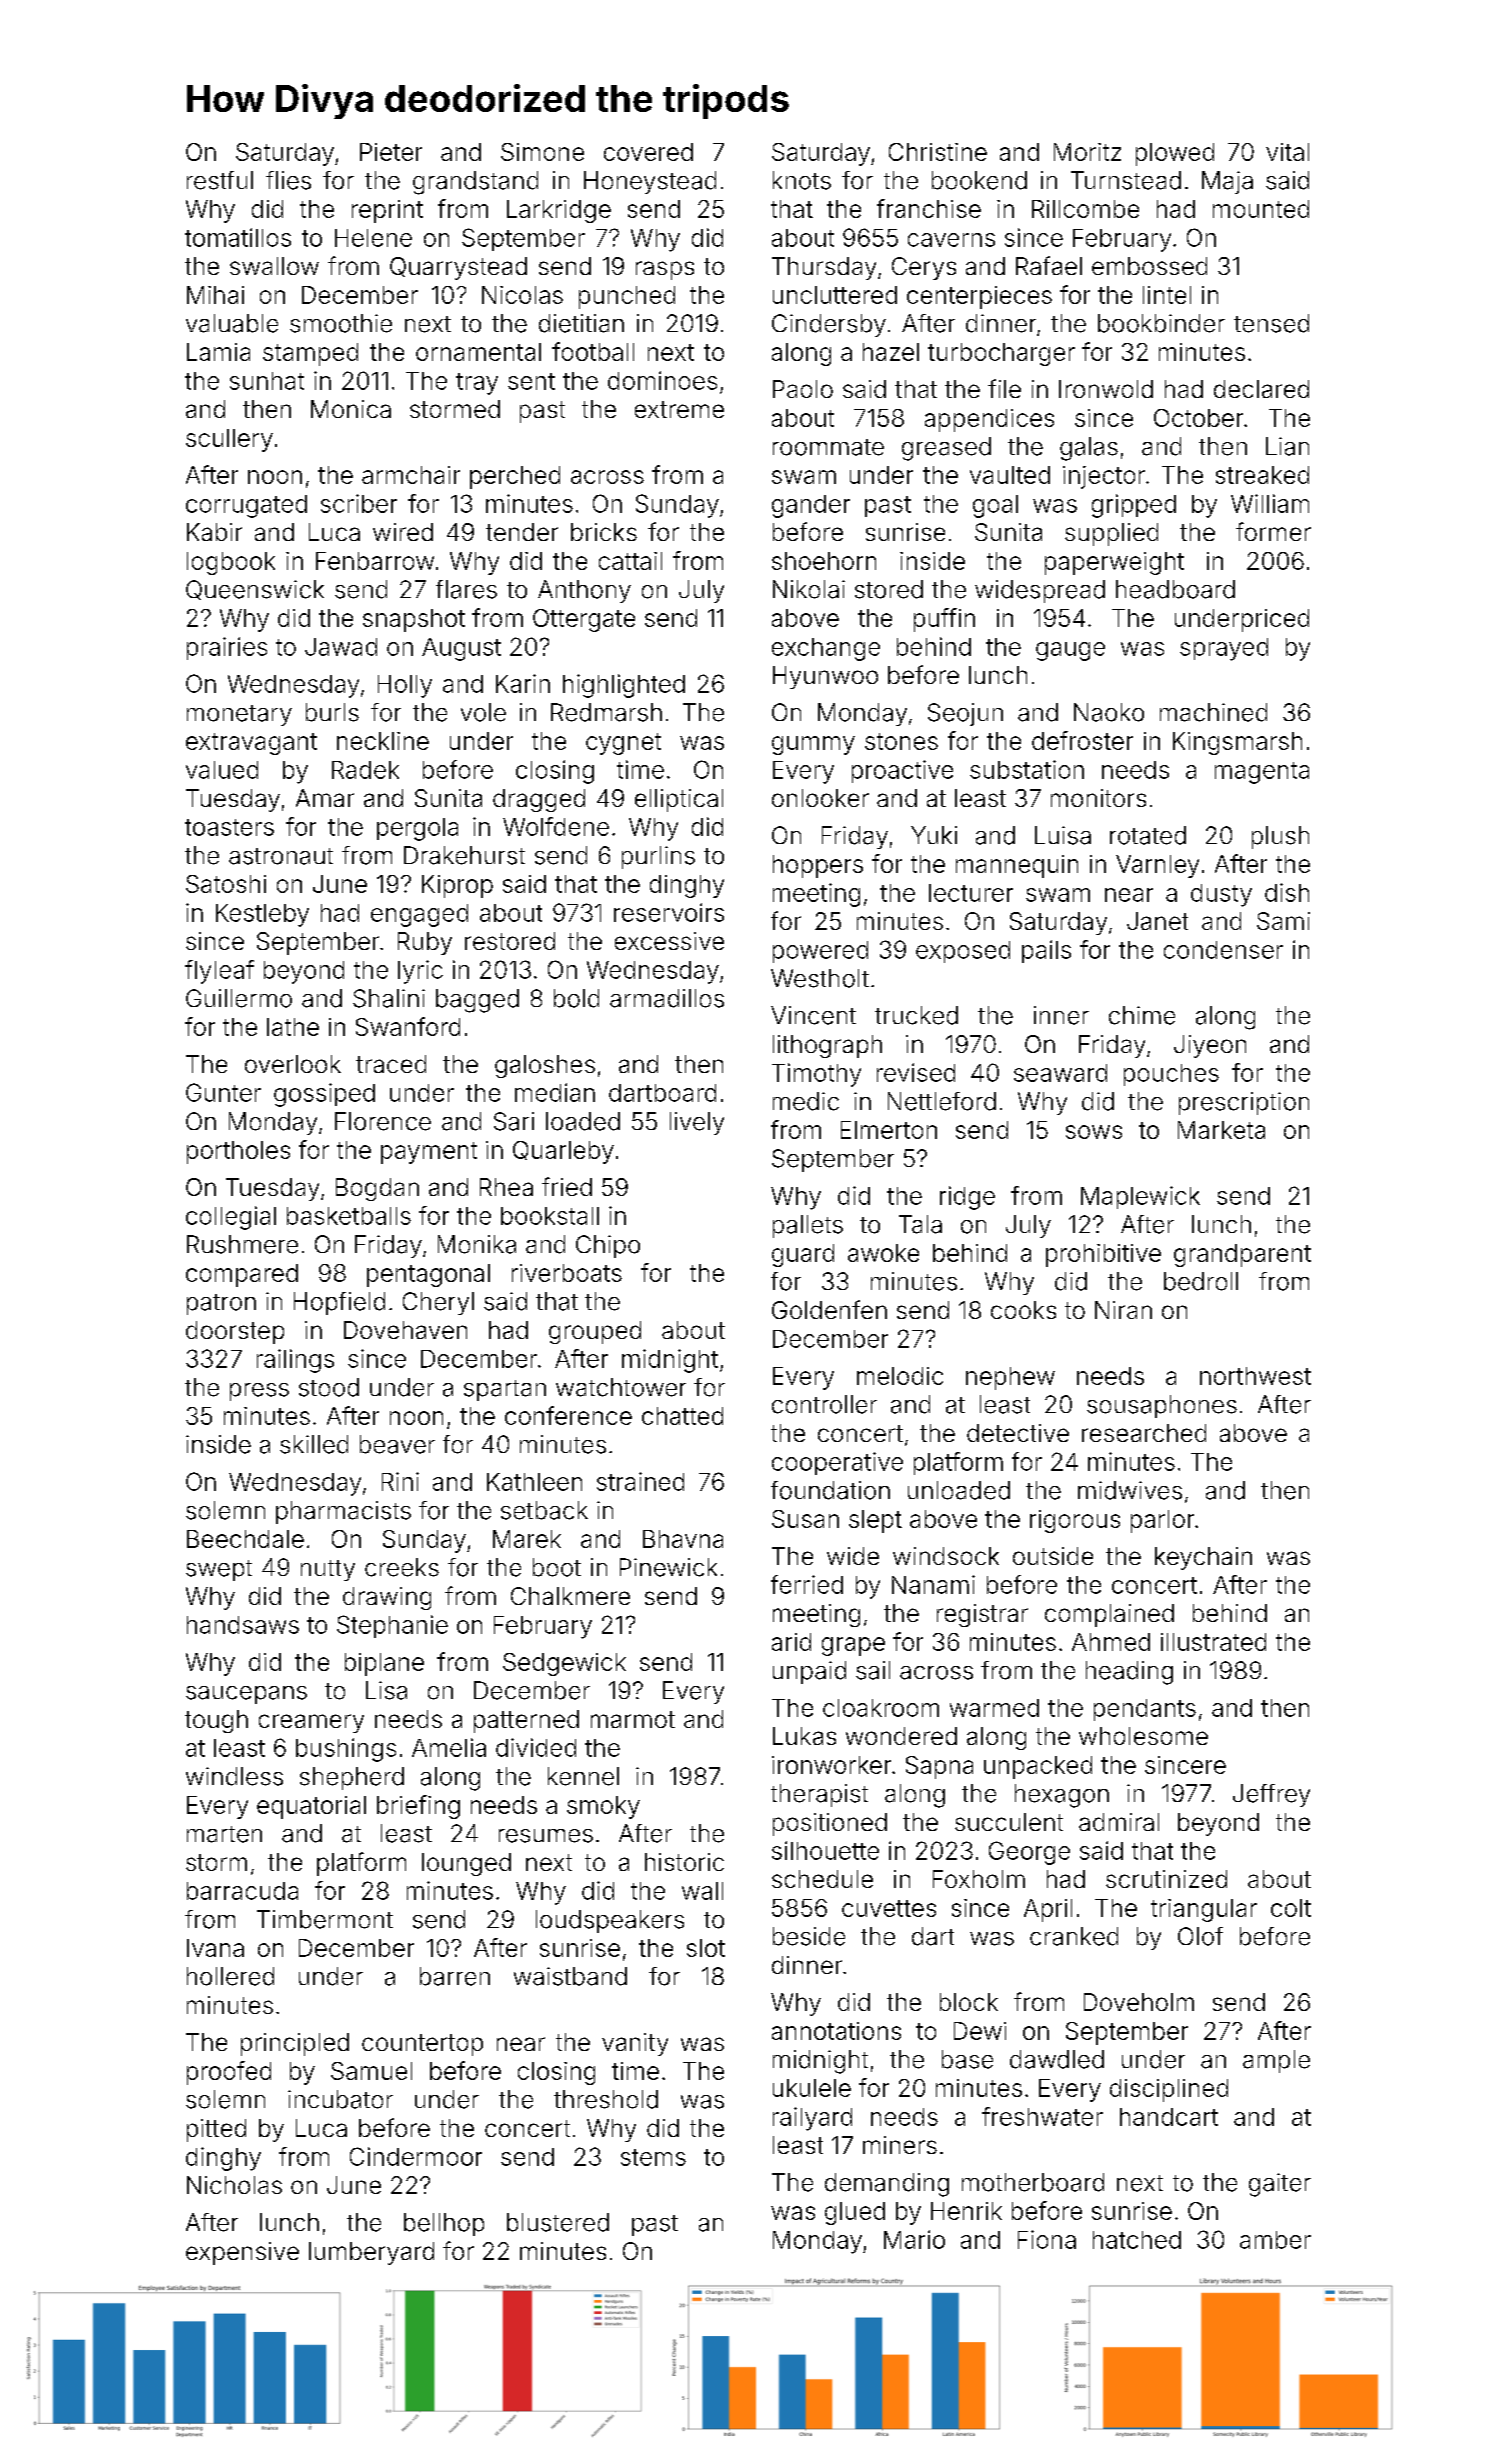  I want to click on annotations, so click(836, 2031).
